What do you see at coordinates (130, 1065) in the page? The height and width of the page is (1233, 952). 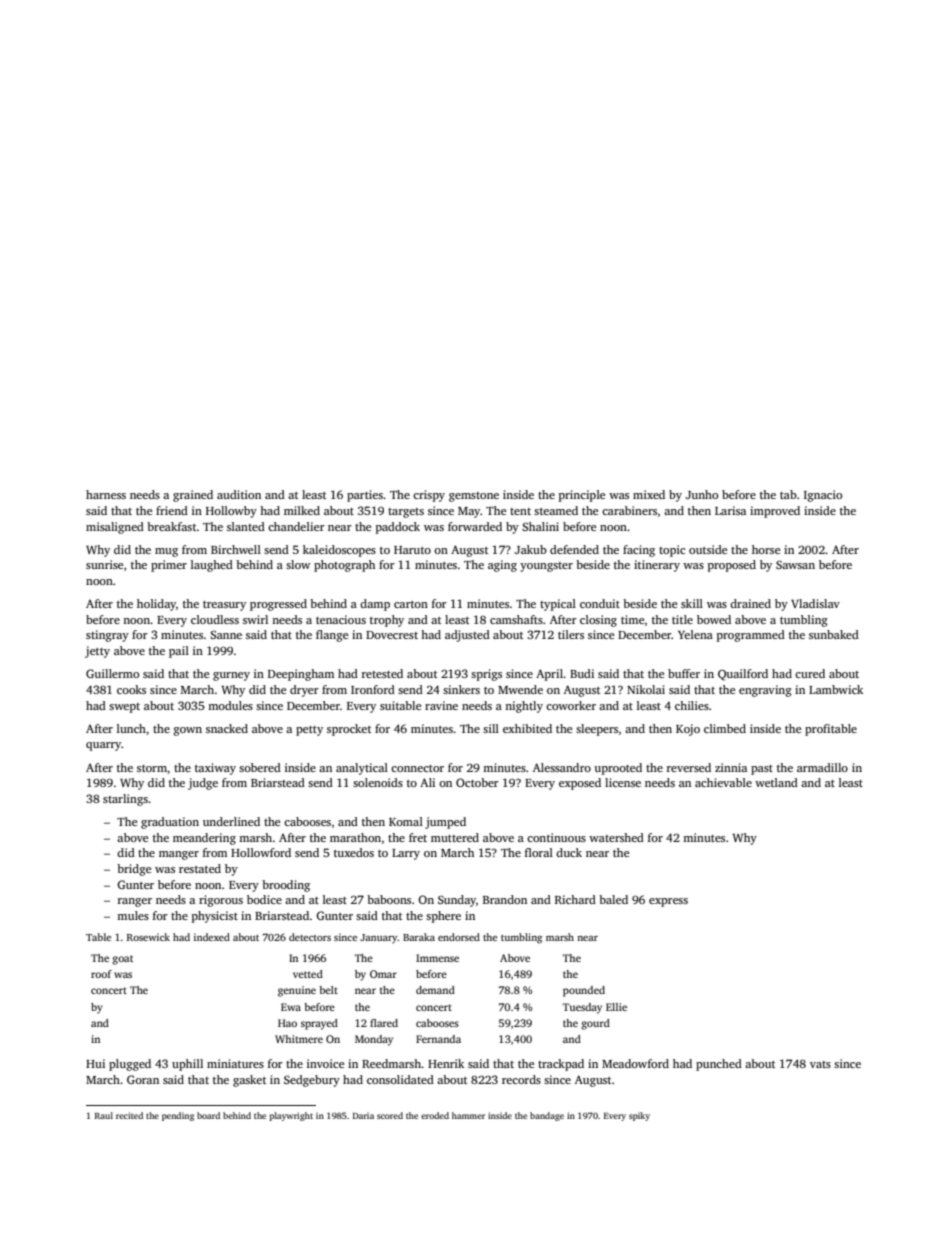 I see `plugged` at bounding box center [130, 1065].
